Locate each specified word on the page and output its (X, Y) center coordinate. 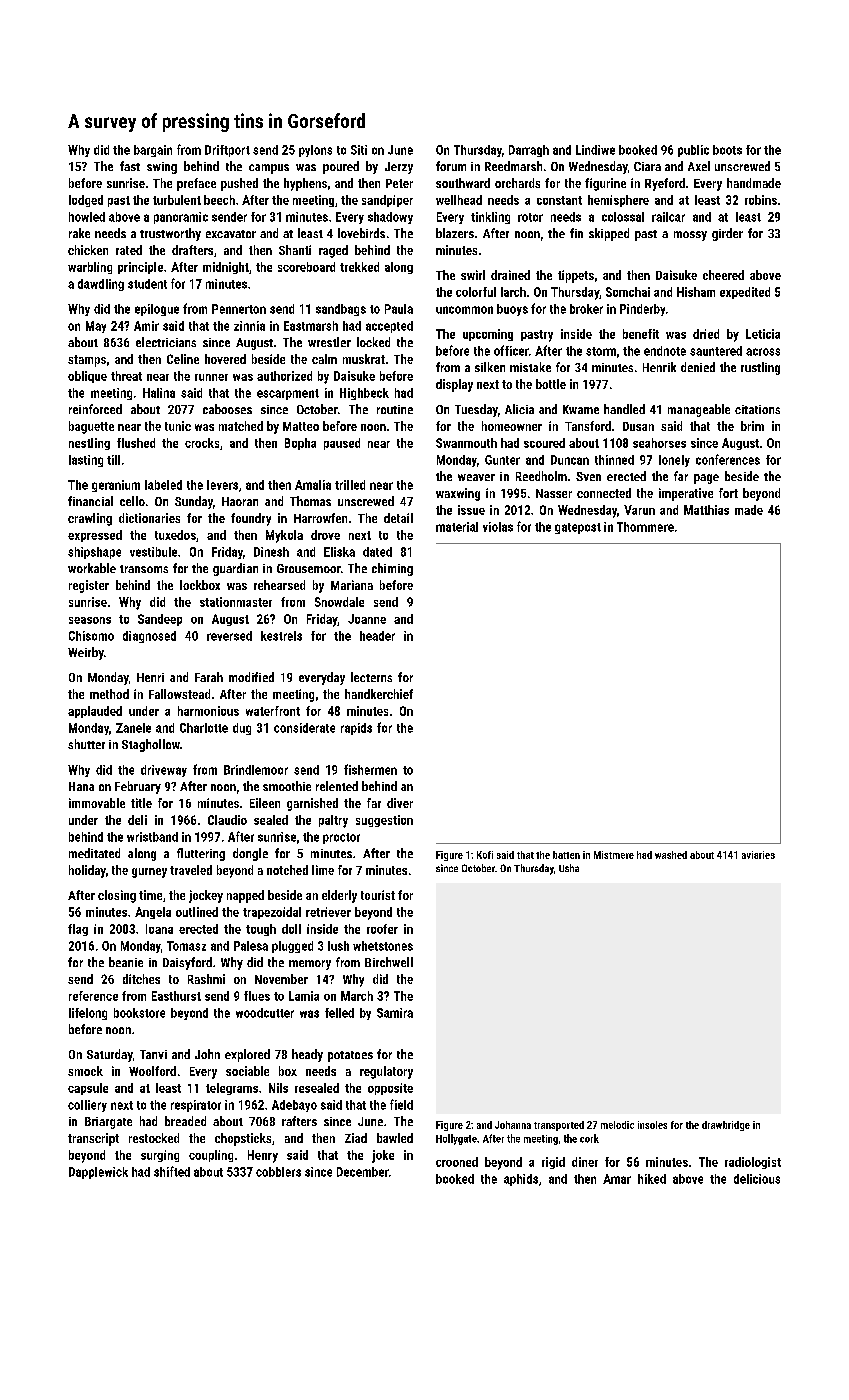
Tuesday (476, 410)
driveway (164, 771)
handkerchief (379, 694)
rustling (760, 368)
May (96, 327)
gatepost (578, 528)
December (363, 1172)
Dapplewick (98, 1173)
